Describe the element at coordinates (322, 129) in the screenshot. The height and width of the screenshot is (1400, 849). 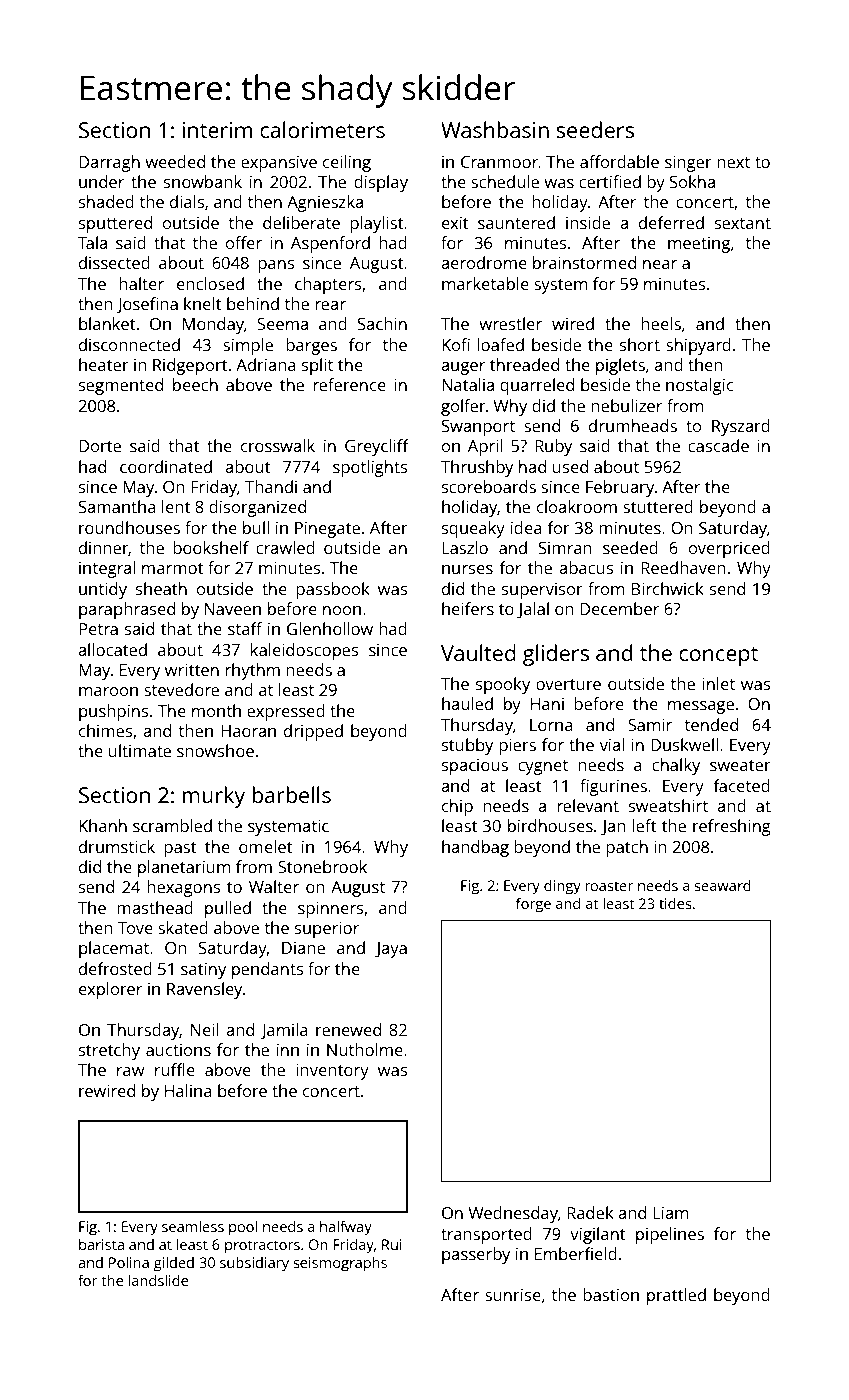
I see `calorimeters` at that location.
